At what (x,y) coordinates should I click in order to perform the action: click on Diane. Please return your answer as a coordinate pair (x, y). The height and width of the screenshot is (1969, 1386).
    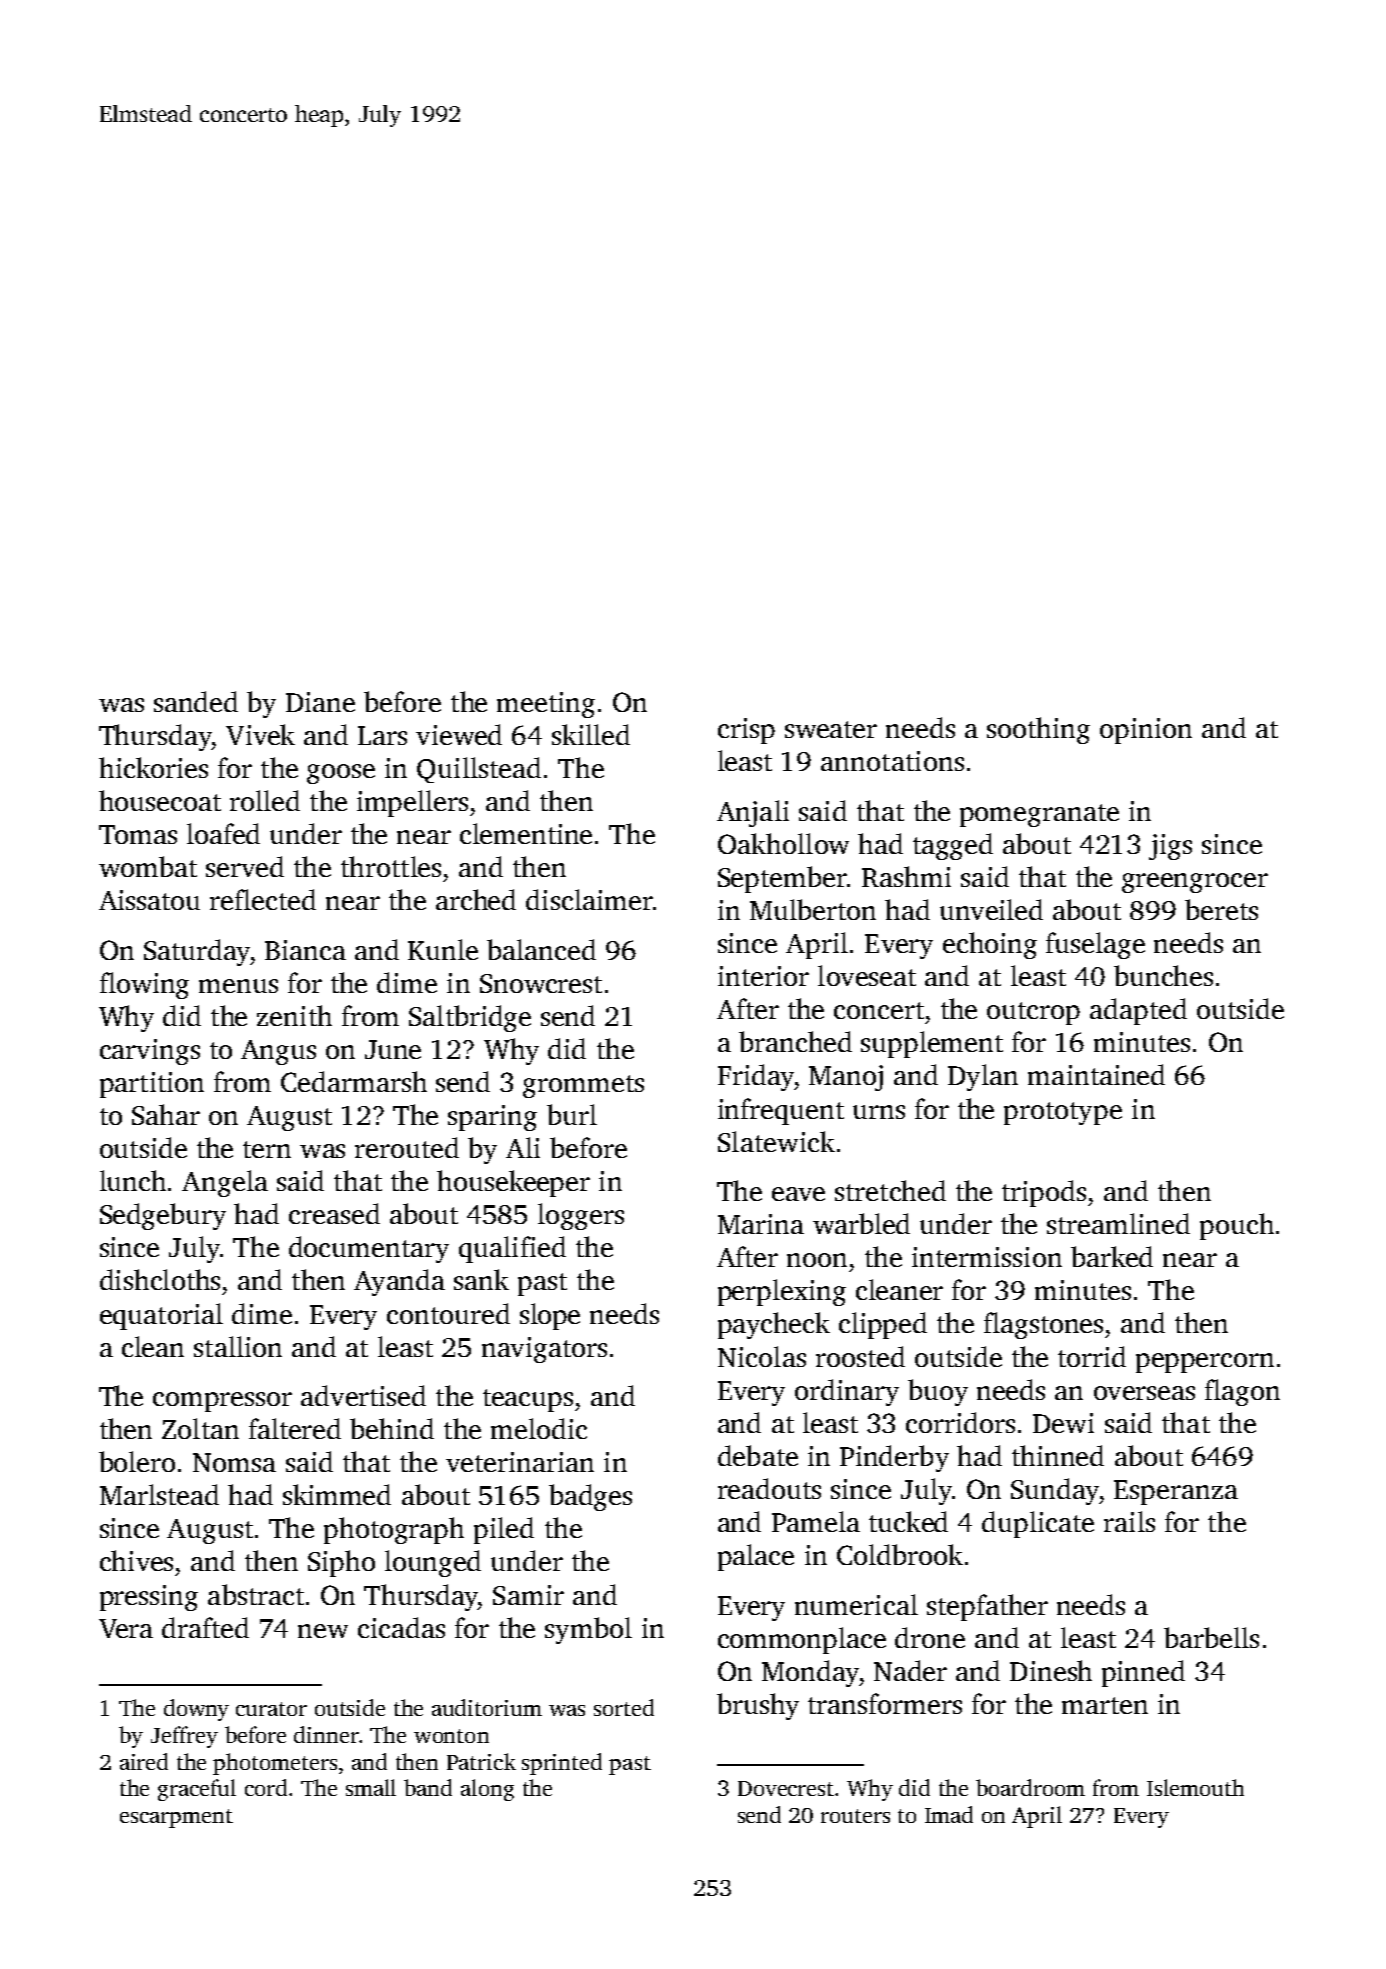
    Looking at the image, I should click on (320, 702).
